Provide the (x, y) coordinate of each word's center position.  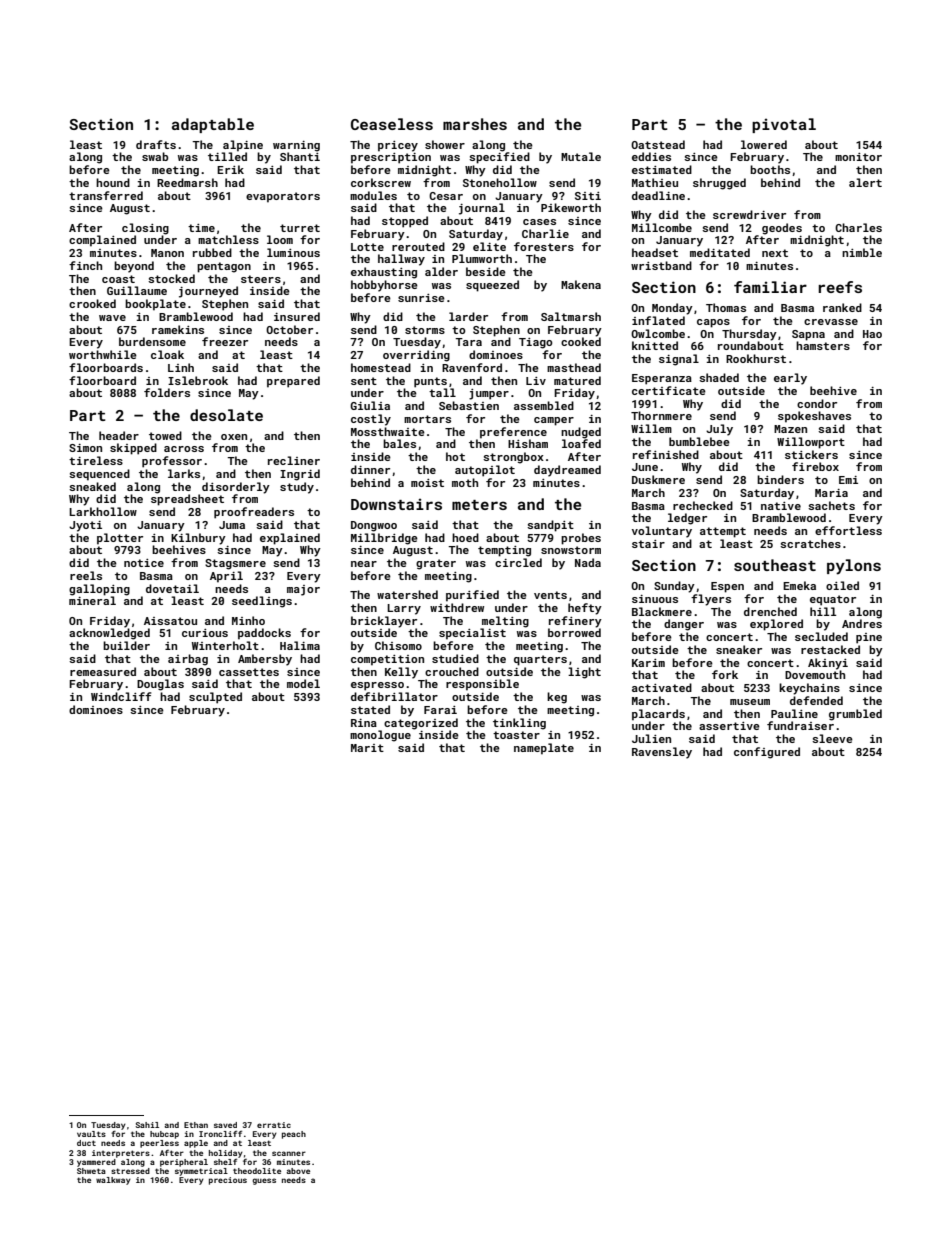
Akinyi (828, 664)
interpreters (121, 1154)
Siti (588, 196)
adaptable (213, 125)
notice (144, 563)
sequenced (99, 475)
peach (294, 1135)
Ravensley (662, 753)
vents (550, 595)
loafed (581, 443)
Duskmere (658, 479)
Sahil (147, 1125)
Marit (367, 748)
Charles (858, 227)
